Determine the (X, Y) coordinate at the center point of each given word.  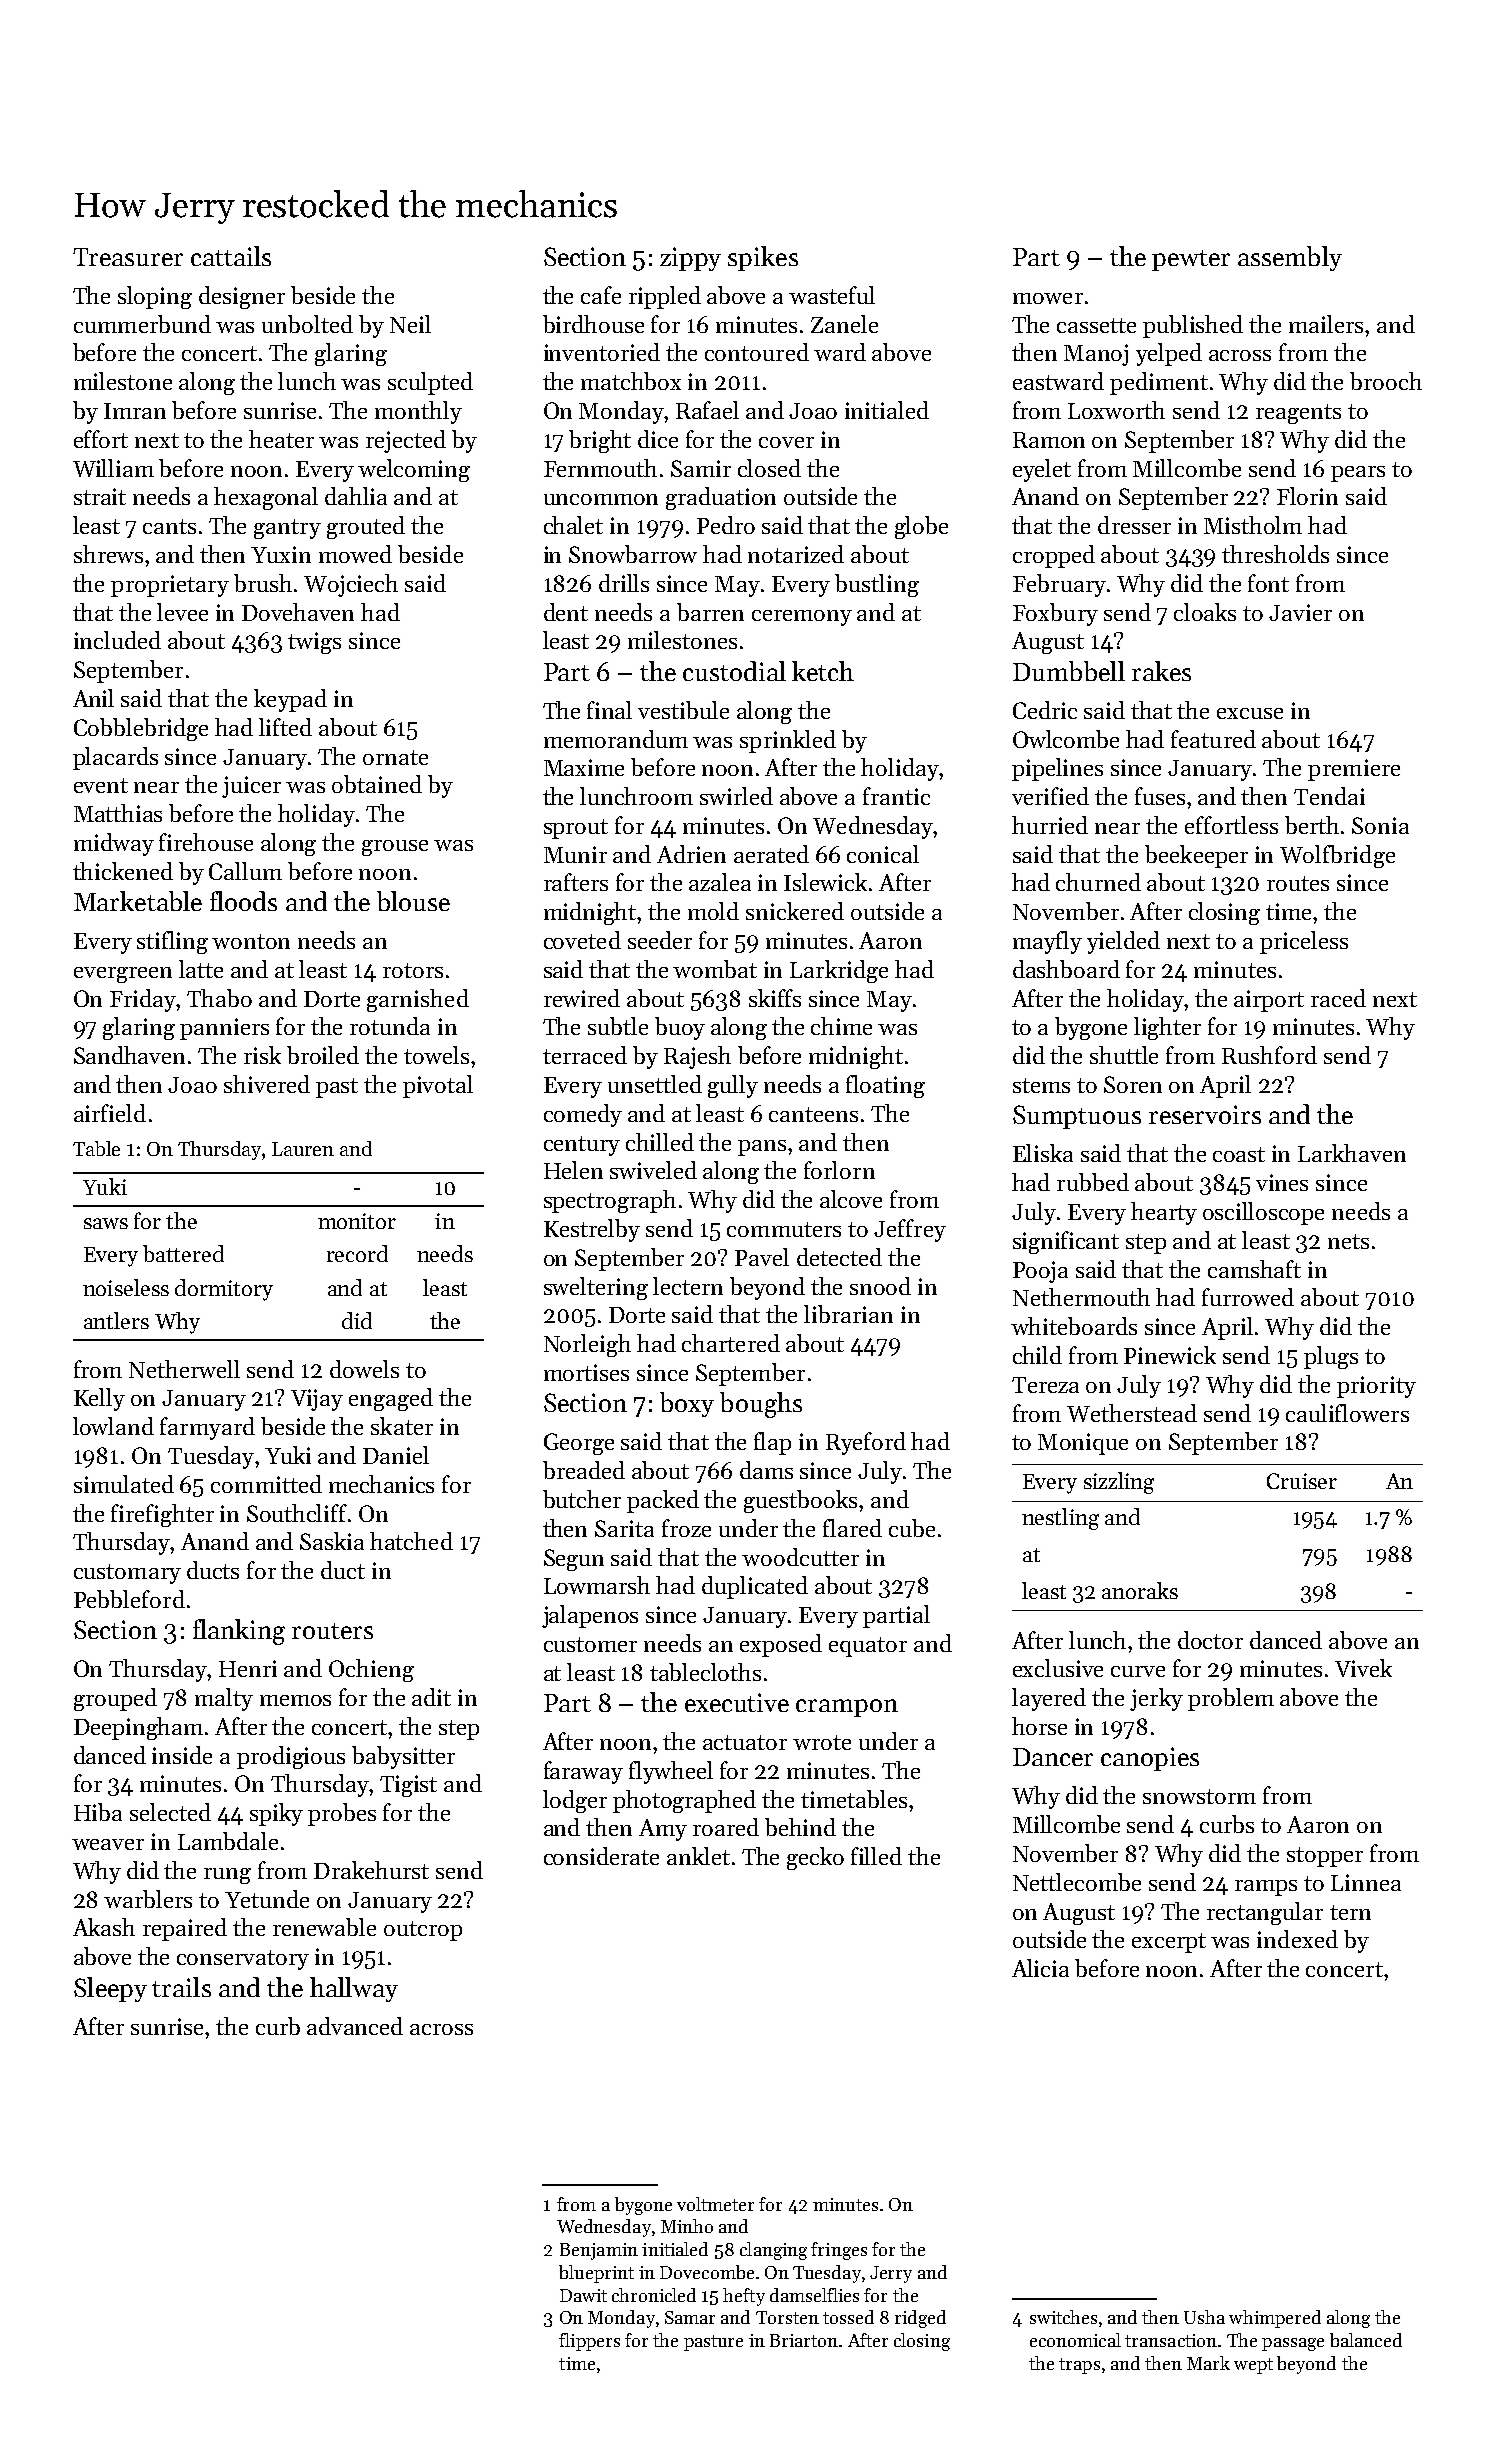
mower (1048, 298)
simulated (124, 1484)
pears (1358, 474)
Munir (575, 854)
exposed (781, 1645)
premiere (1354, 770)
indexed (1297, 1939)
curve (1138, 1671)
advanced (355, 2026)
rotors (413, 970)
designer (242, 297)
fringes (839, 2251)
